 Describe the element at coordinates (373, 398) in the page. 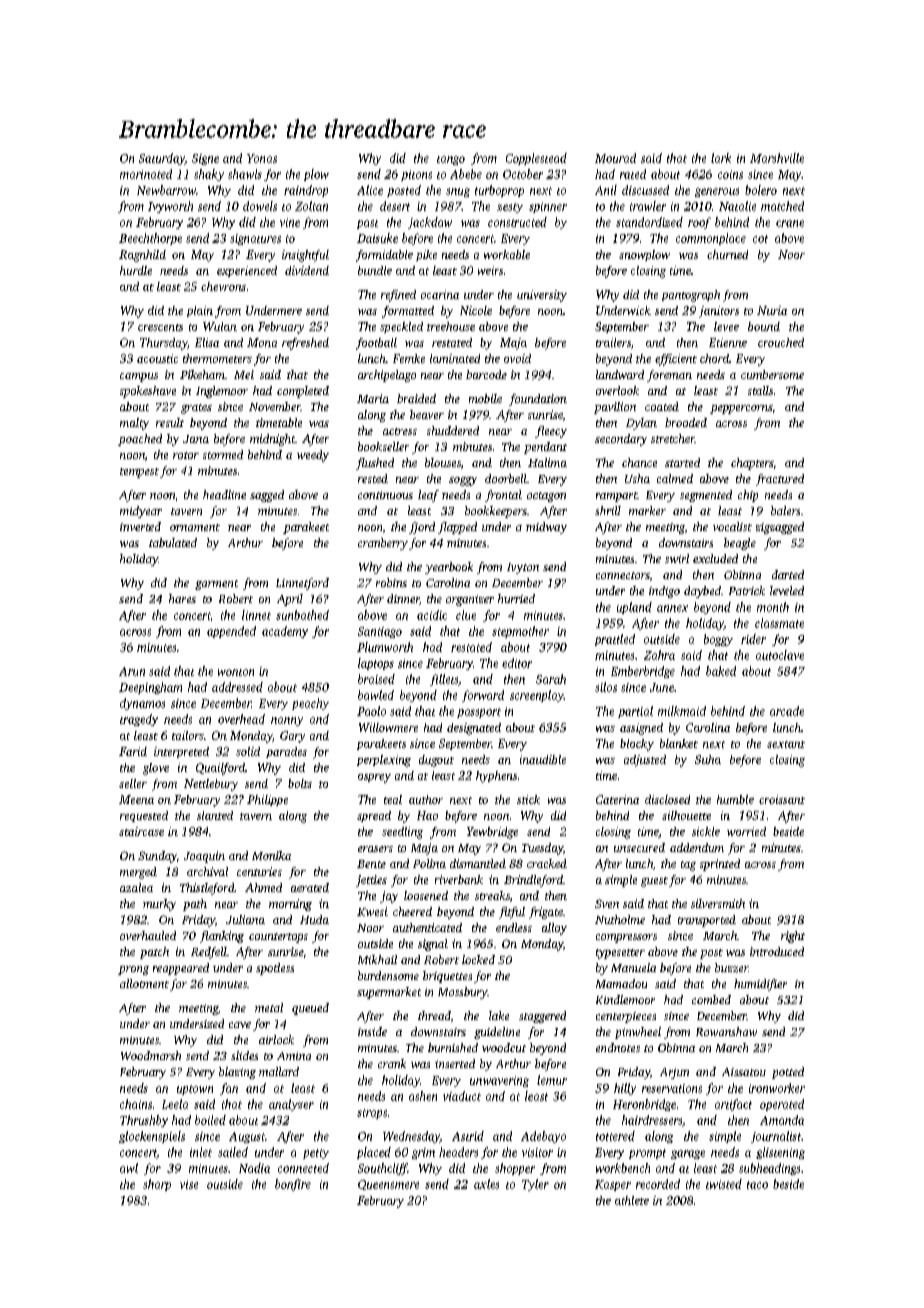

I see `Maria` at that location.
